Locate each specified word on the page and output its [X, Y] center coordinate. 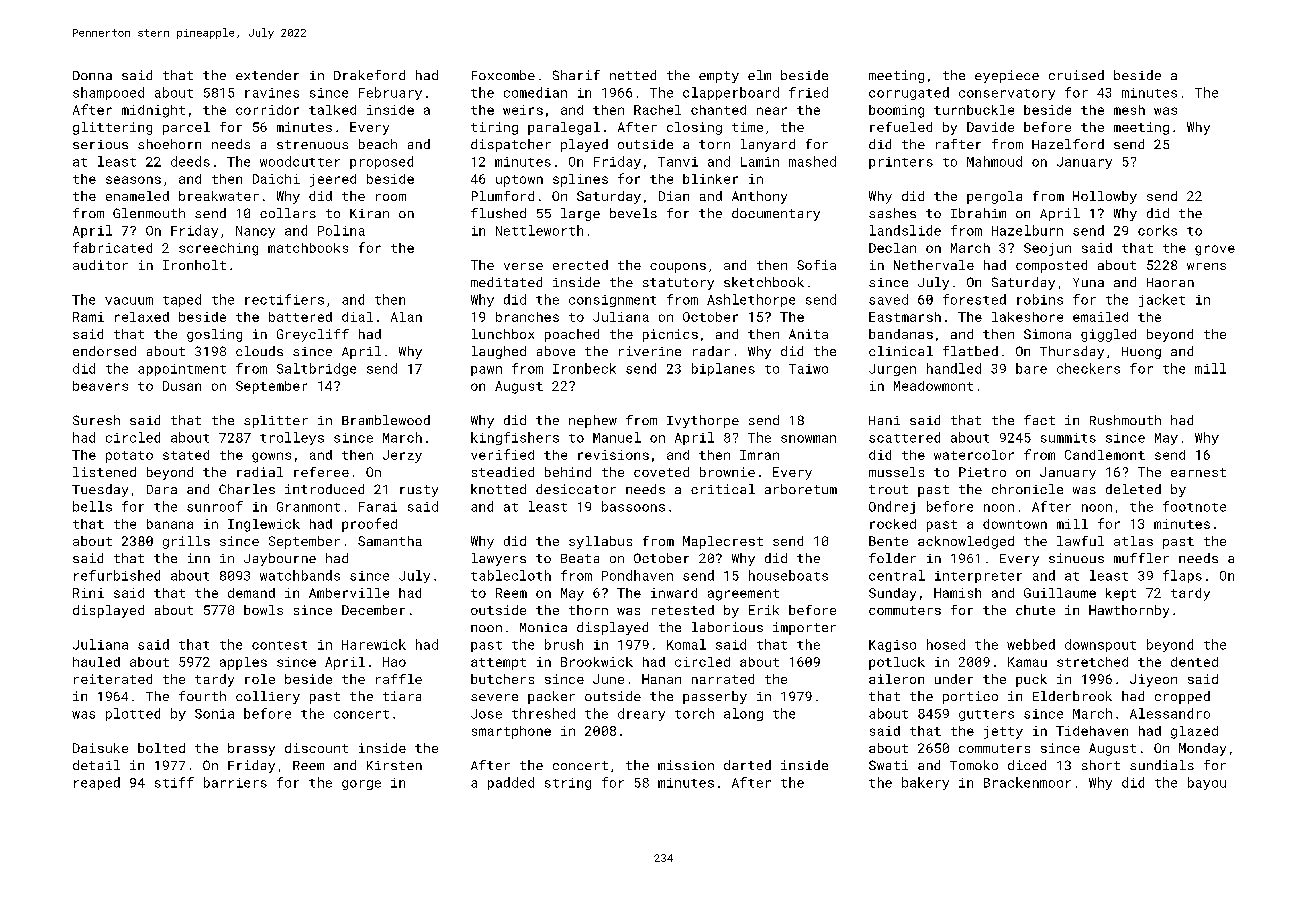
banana [170, 524]
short [1101, 765]
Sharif [576, 75]
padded [511, 783]
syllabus [600, 542]
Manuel [617, 437]
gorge [361, 785]
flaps [1182, 576]
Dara [162, 489]
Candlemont [1105, 455]
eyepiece [1007, 76]
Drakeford [369, 75]
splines [580, 180]
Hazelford [1068, 144]
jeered [333, 180]
